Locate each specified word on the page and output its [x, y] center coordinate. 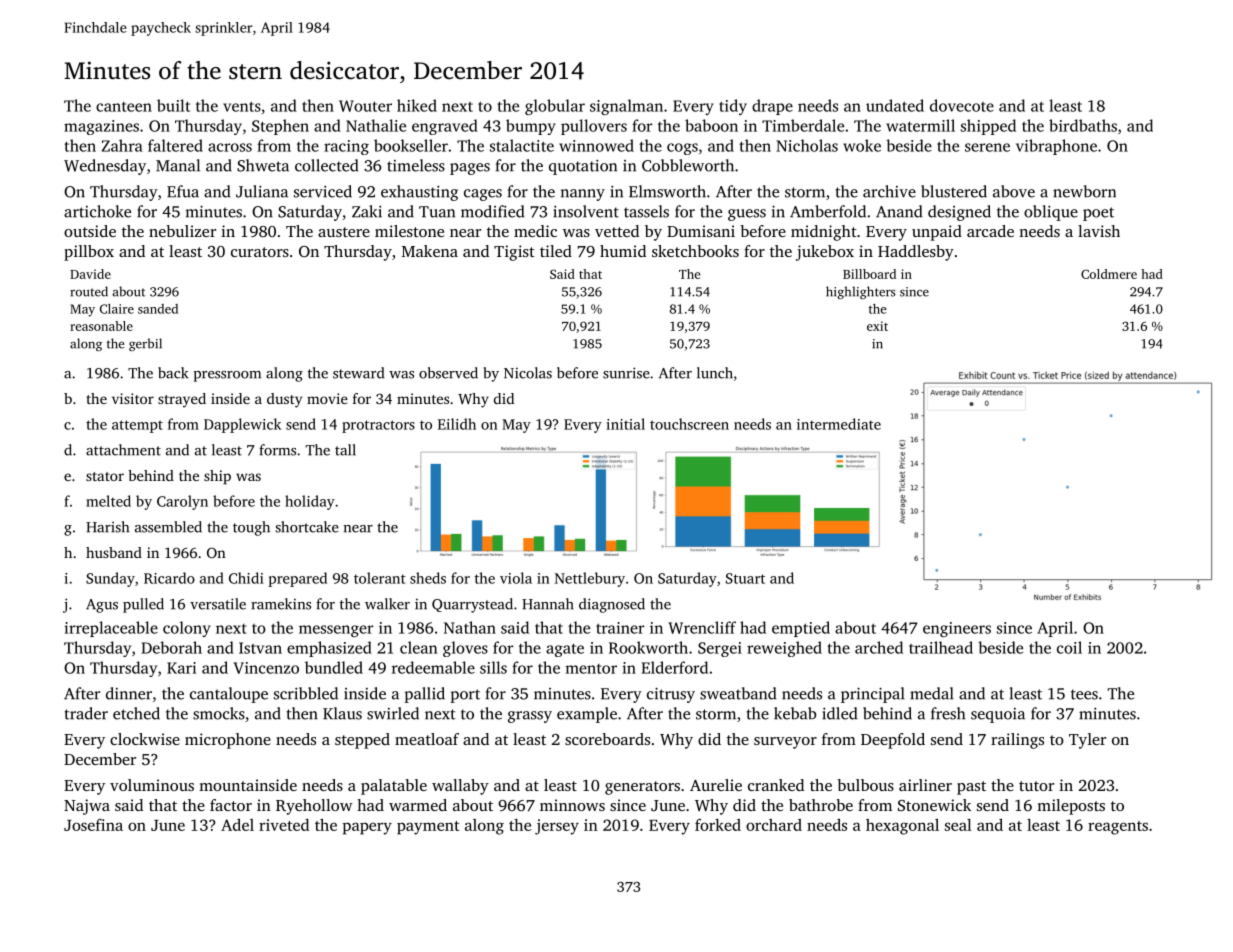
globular [555, 107]
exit [877, 326]
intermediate [839, 424]
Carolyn [182, 502]
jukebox [825, 253]
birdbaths [1083, 125]
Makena [430, 251]
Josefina [93, 825]
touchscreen [689, 424]
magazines [101, 127]
